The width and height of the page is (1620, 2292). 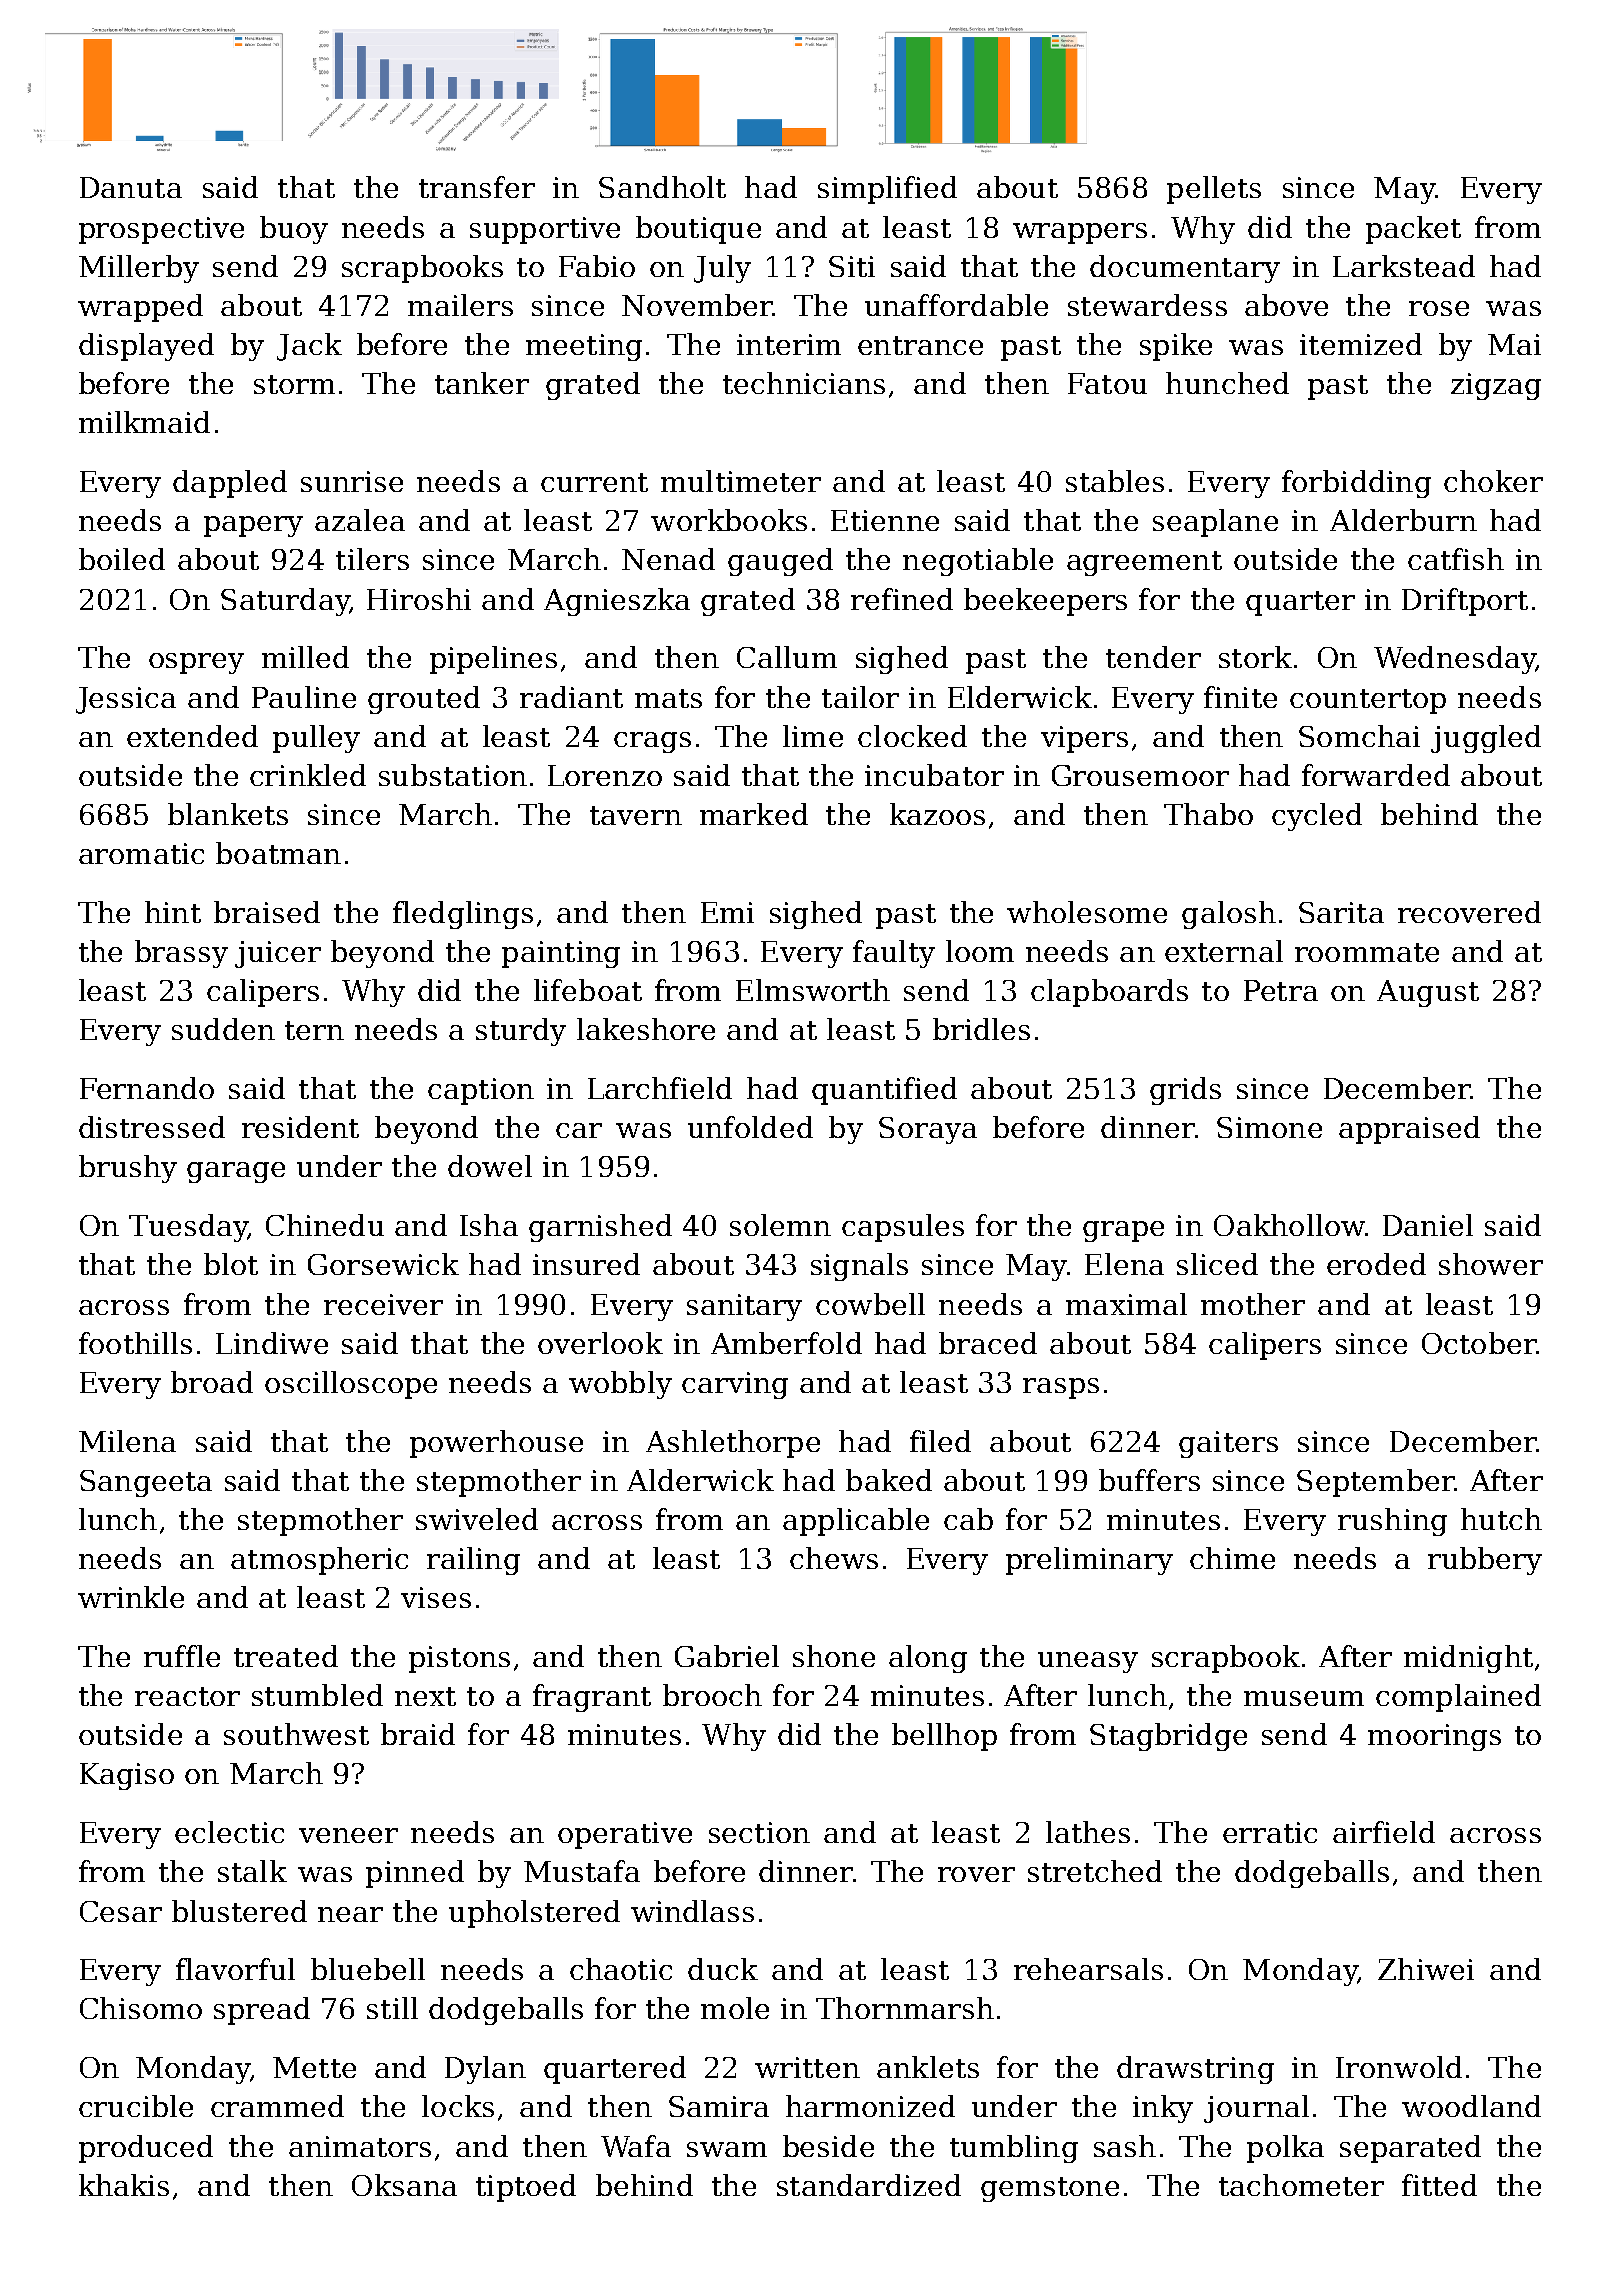 What do you see at coordinates (600, 1228) in the page?
I see `garnished` at bounding box center [600, 1228].
